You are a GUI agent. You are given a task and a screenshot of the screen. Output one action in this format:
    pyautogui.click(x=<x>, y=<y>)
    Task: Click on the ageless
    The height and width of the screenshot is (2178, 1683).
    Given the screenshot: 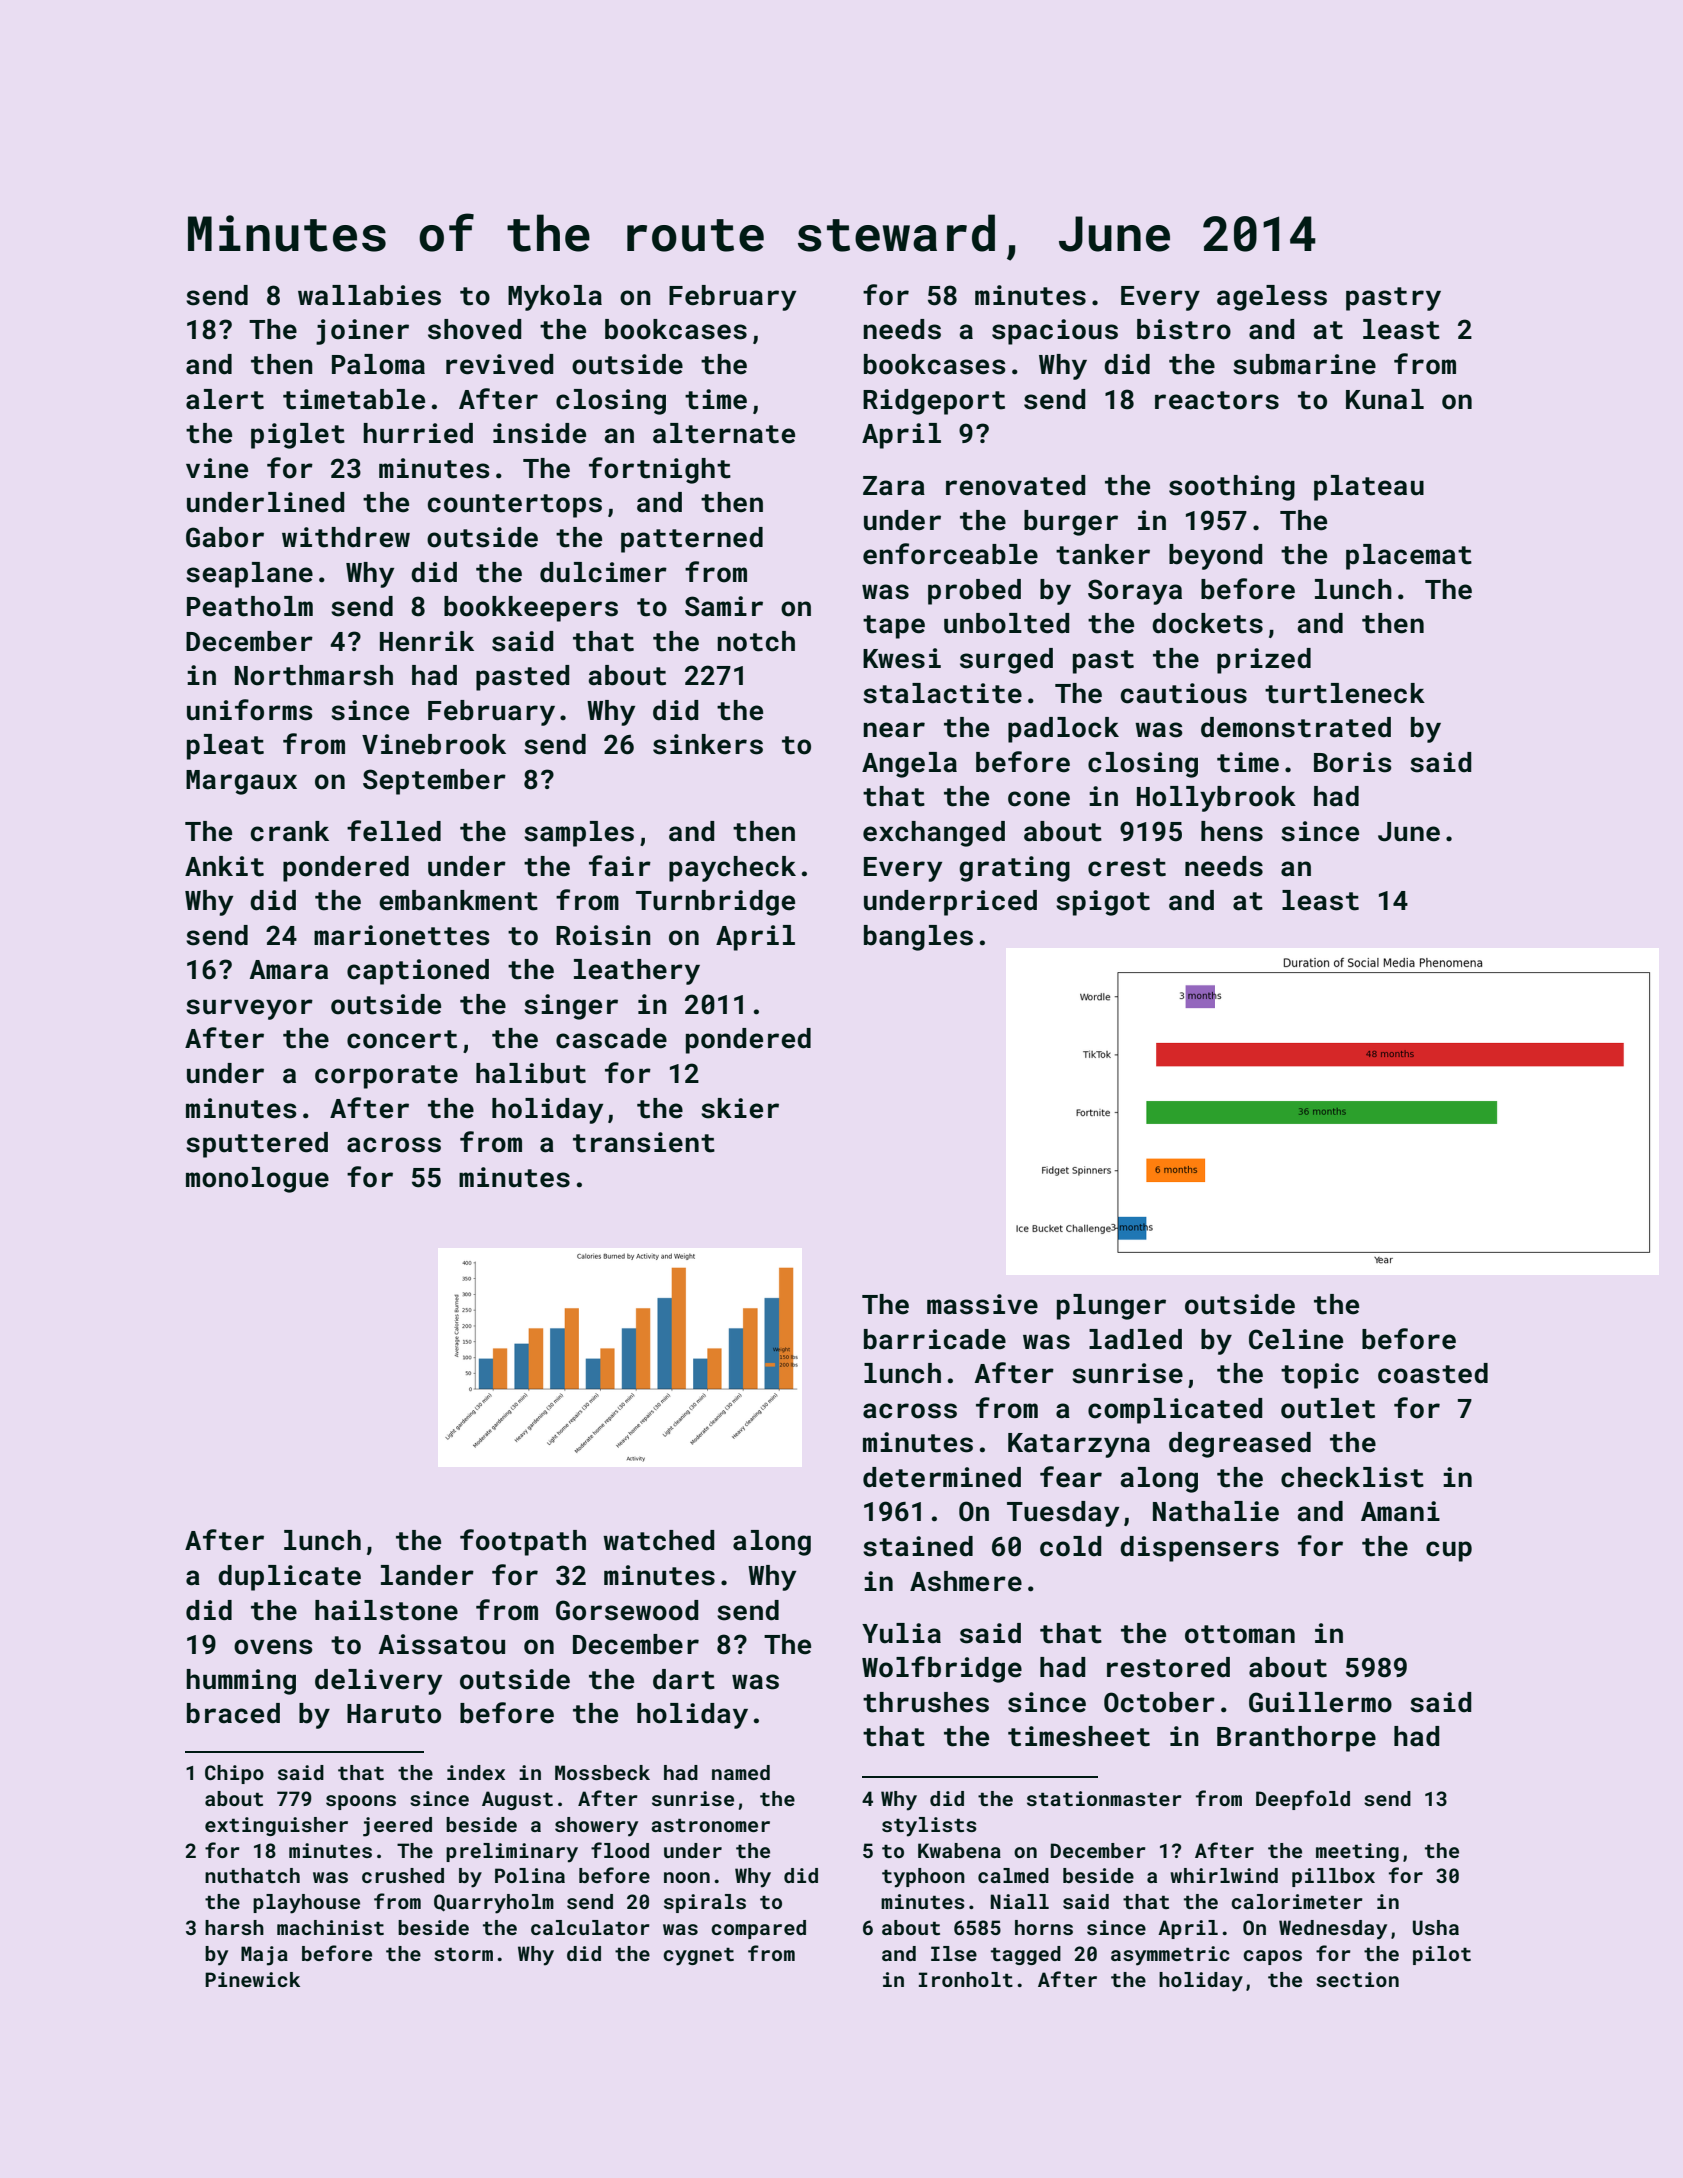 What is the action you would take?
    pyautogui.click(x=1272, y=298)
